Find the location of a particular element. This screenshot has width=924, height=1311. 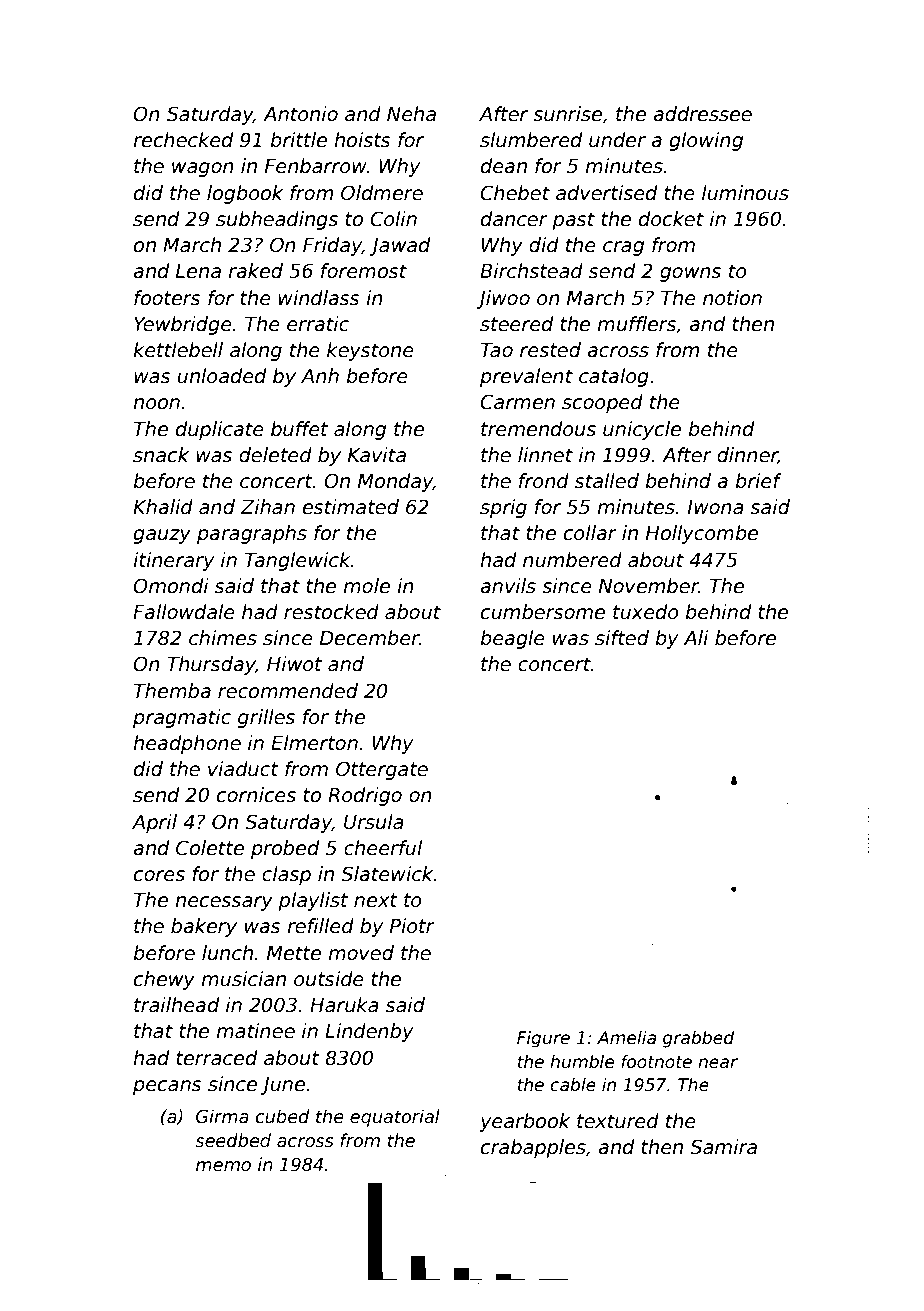

snack is located at coordinates (161, 455).
